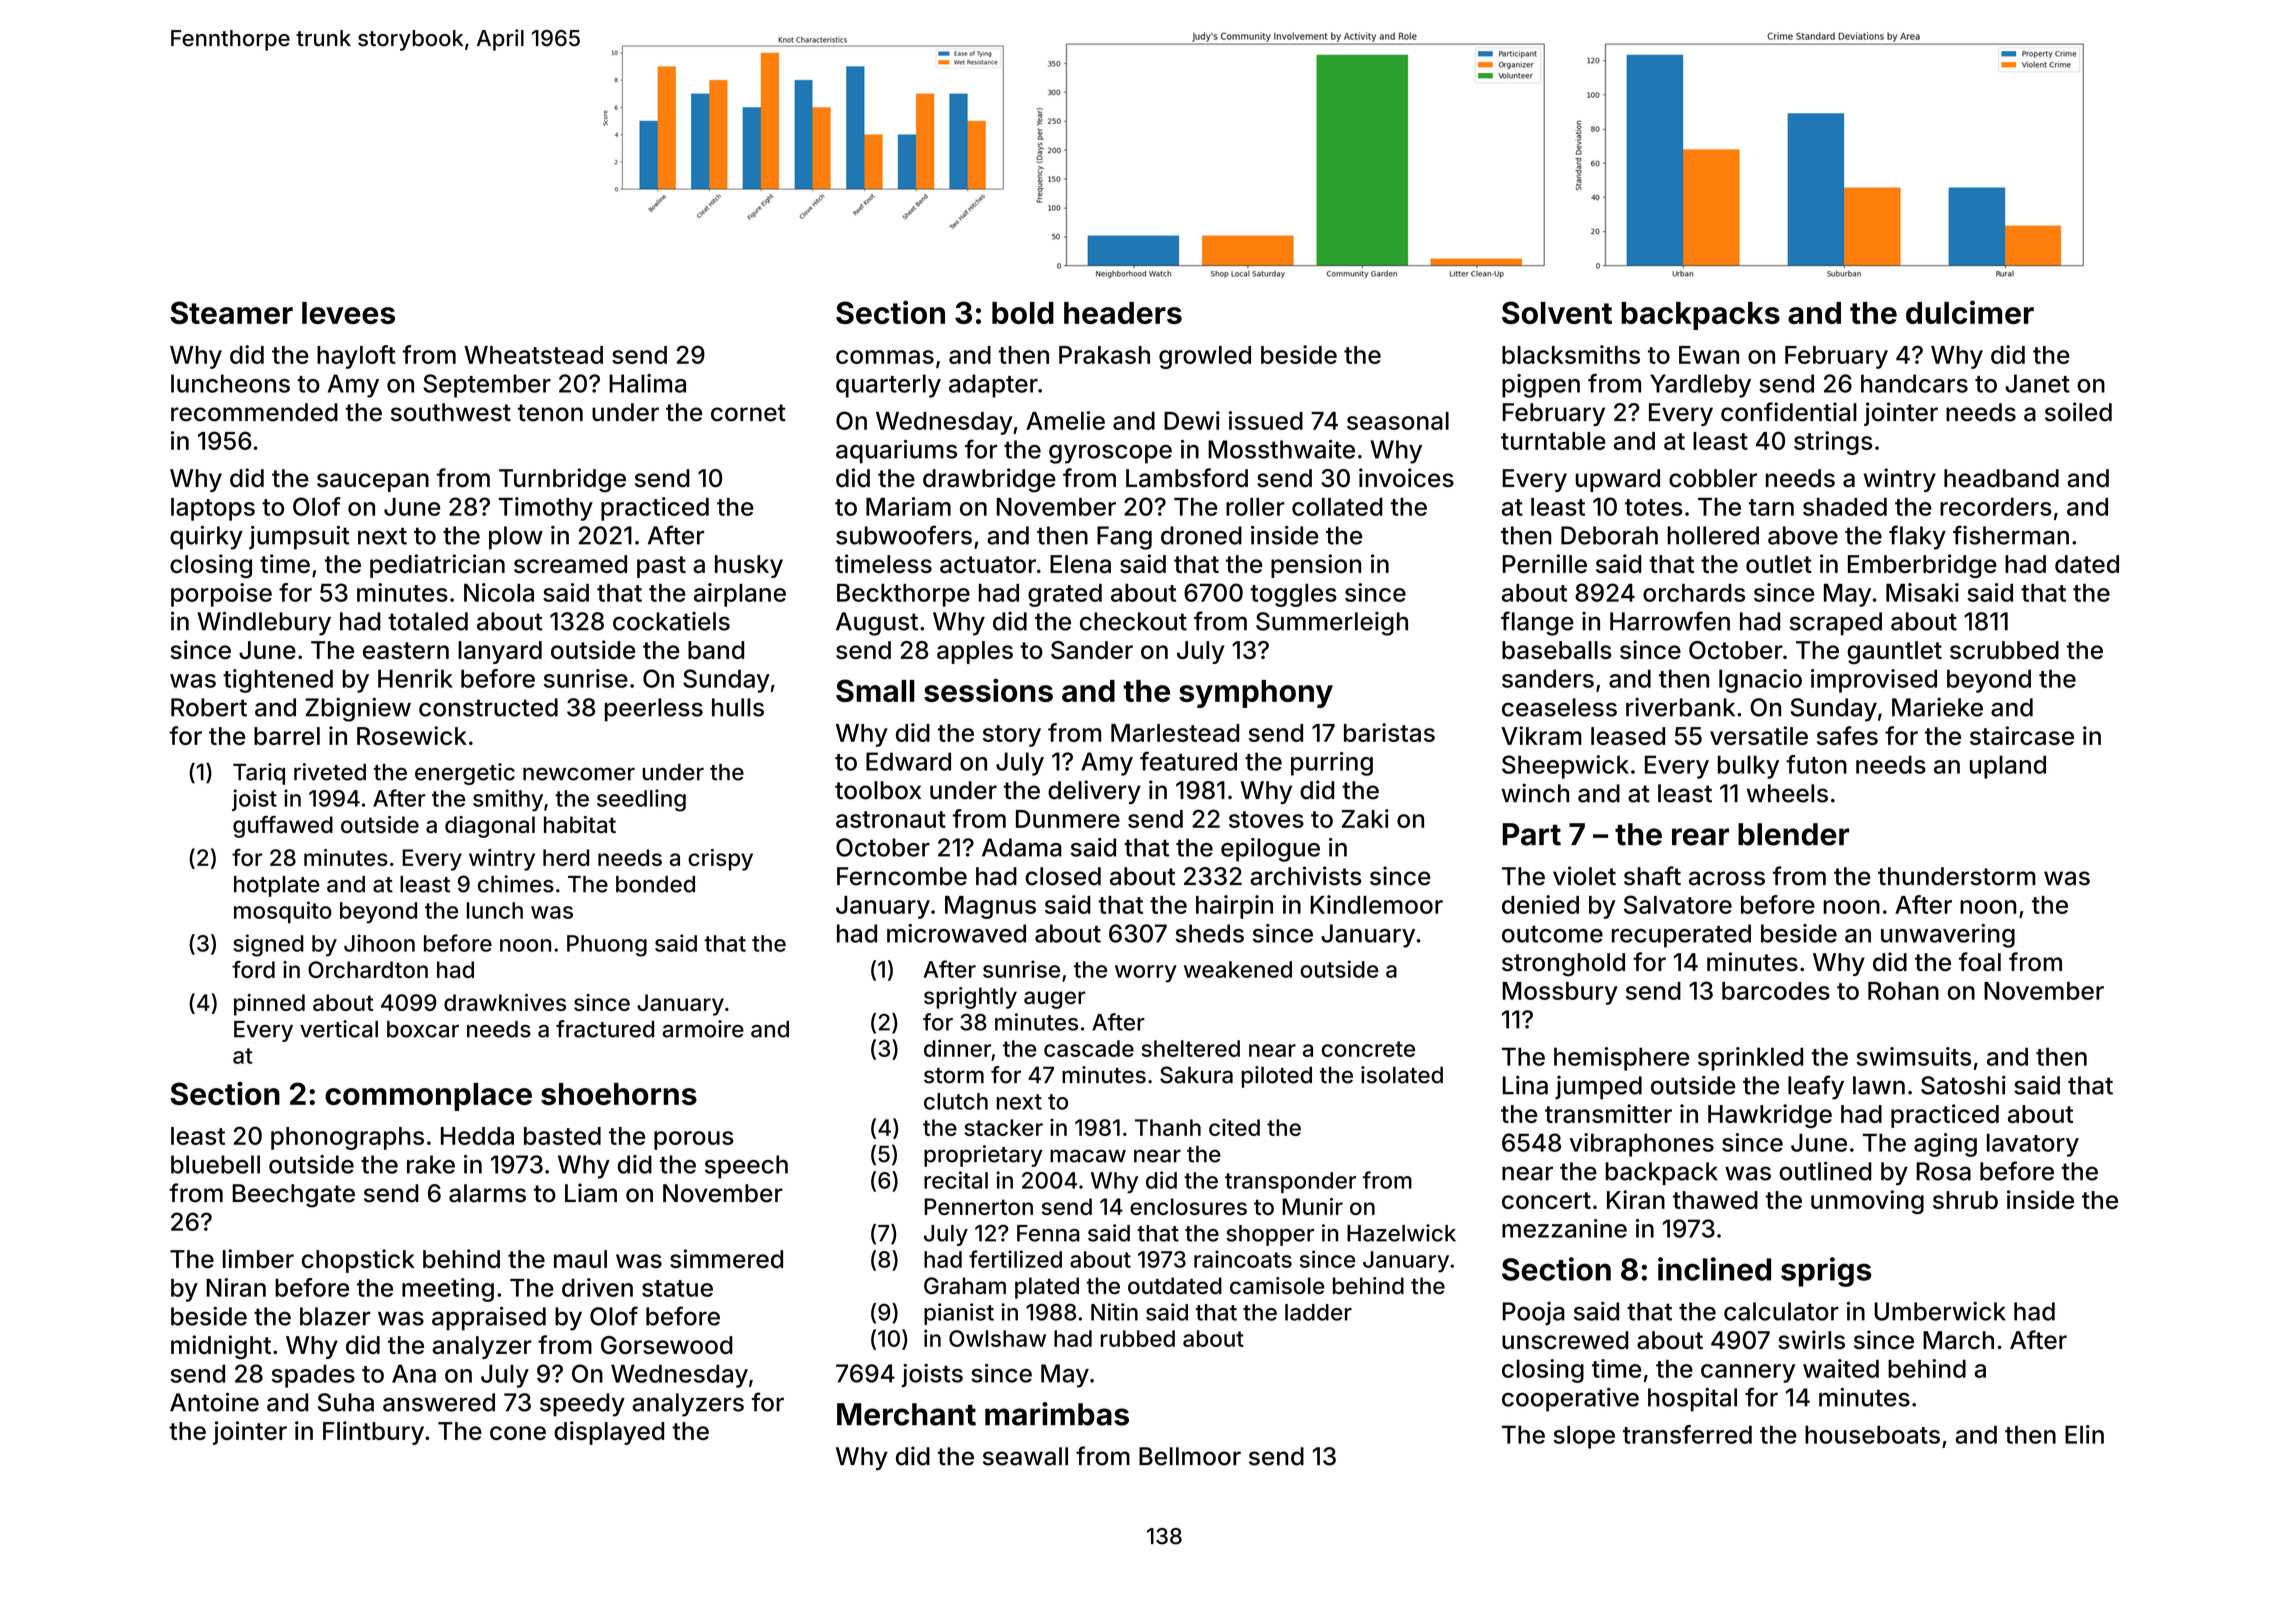 The image size is (2292, 1620). I want to click on Satoshi, so click(1963, 1085).
